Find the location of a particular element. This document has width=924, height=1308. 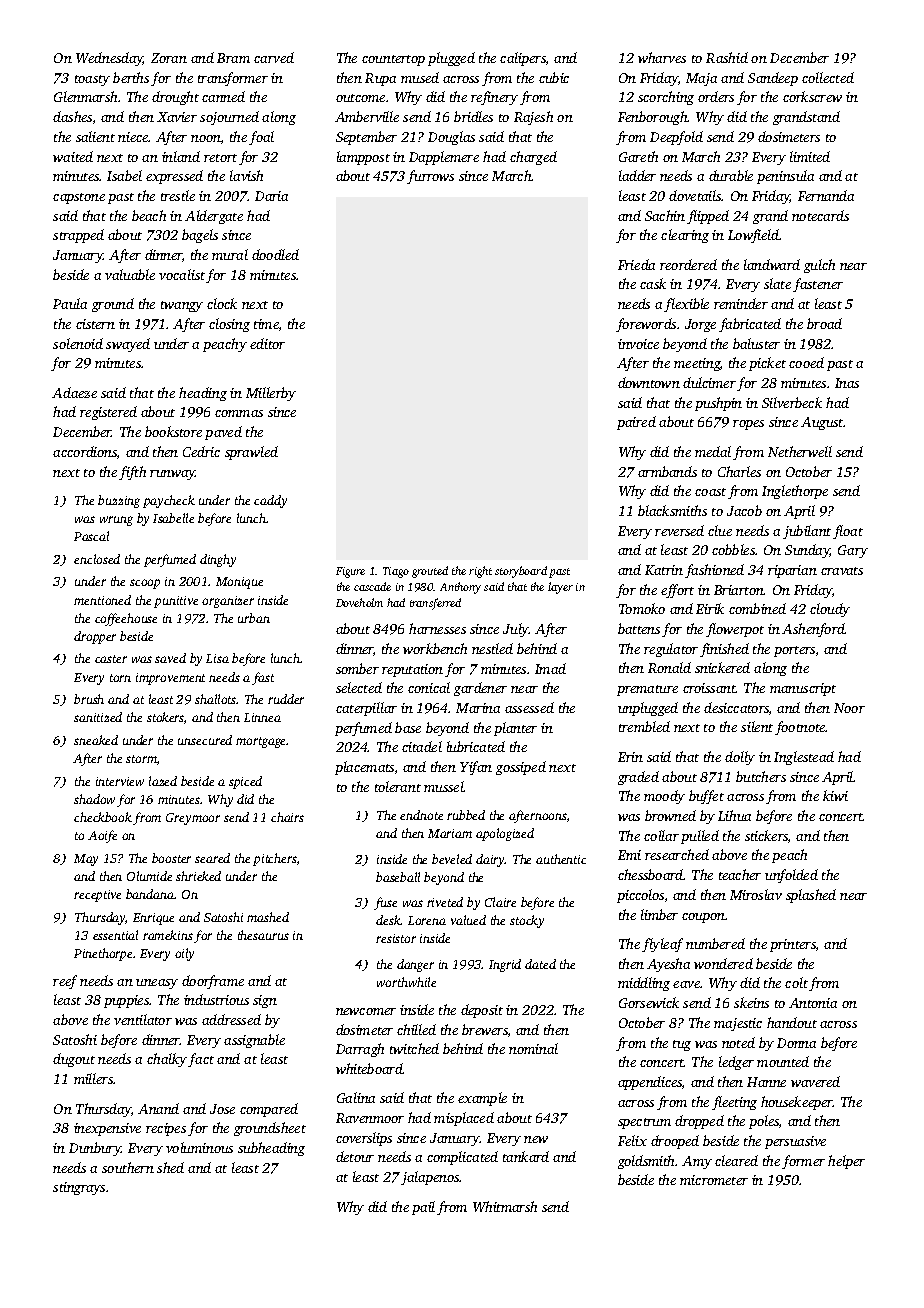

invoice is located at coordinates (638, 344).
